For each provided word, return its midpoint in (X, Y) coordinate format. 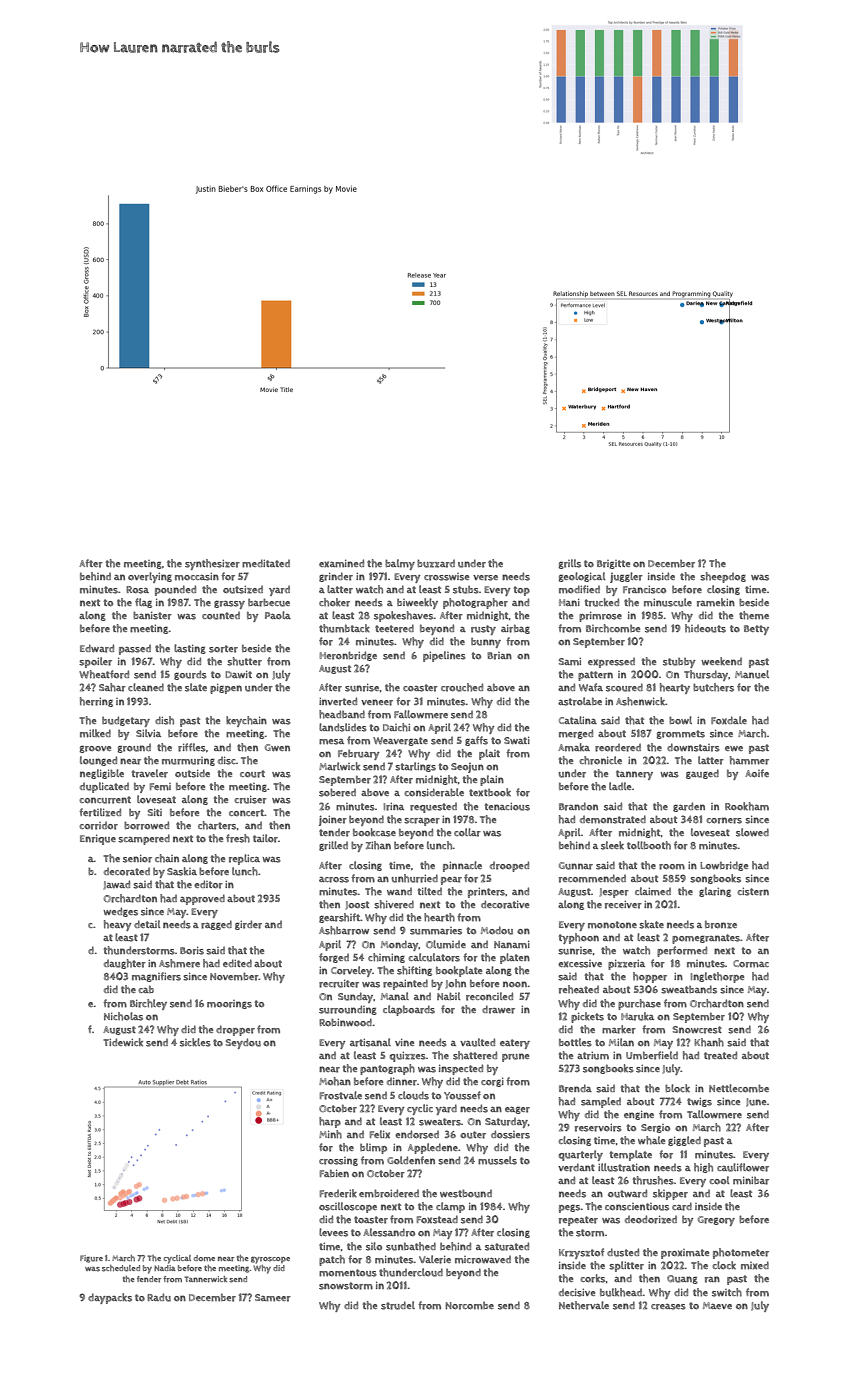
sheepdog (723, 577)
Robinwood (345, 1022)
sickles (195, 1042)
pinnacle (462, 866)
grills (569, 564)
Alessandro (389, 1232)
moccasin (197, 577)
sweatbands (689, 989)
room (672, 867)
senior (137, 859)
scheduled (121, 1268)
